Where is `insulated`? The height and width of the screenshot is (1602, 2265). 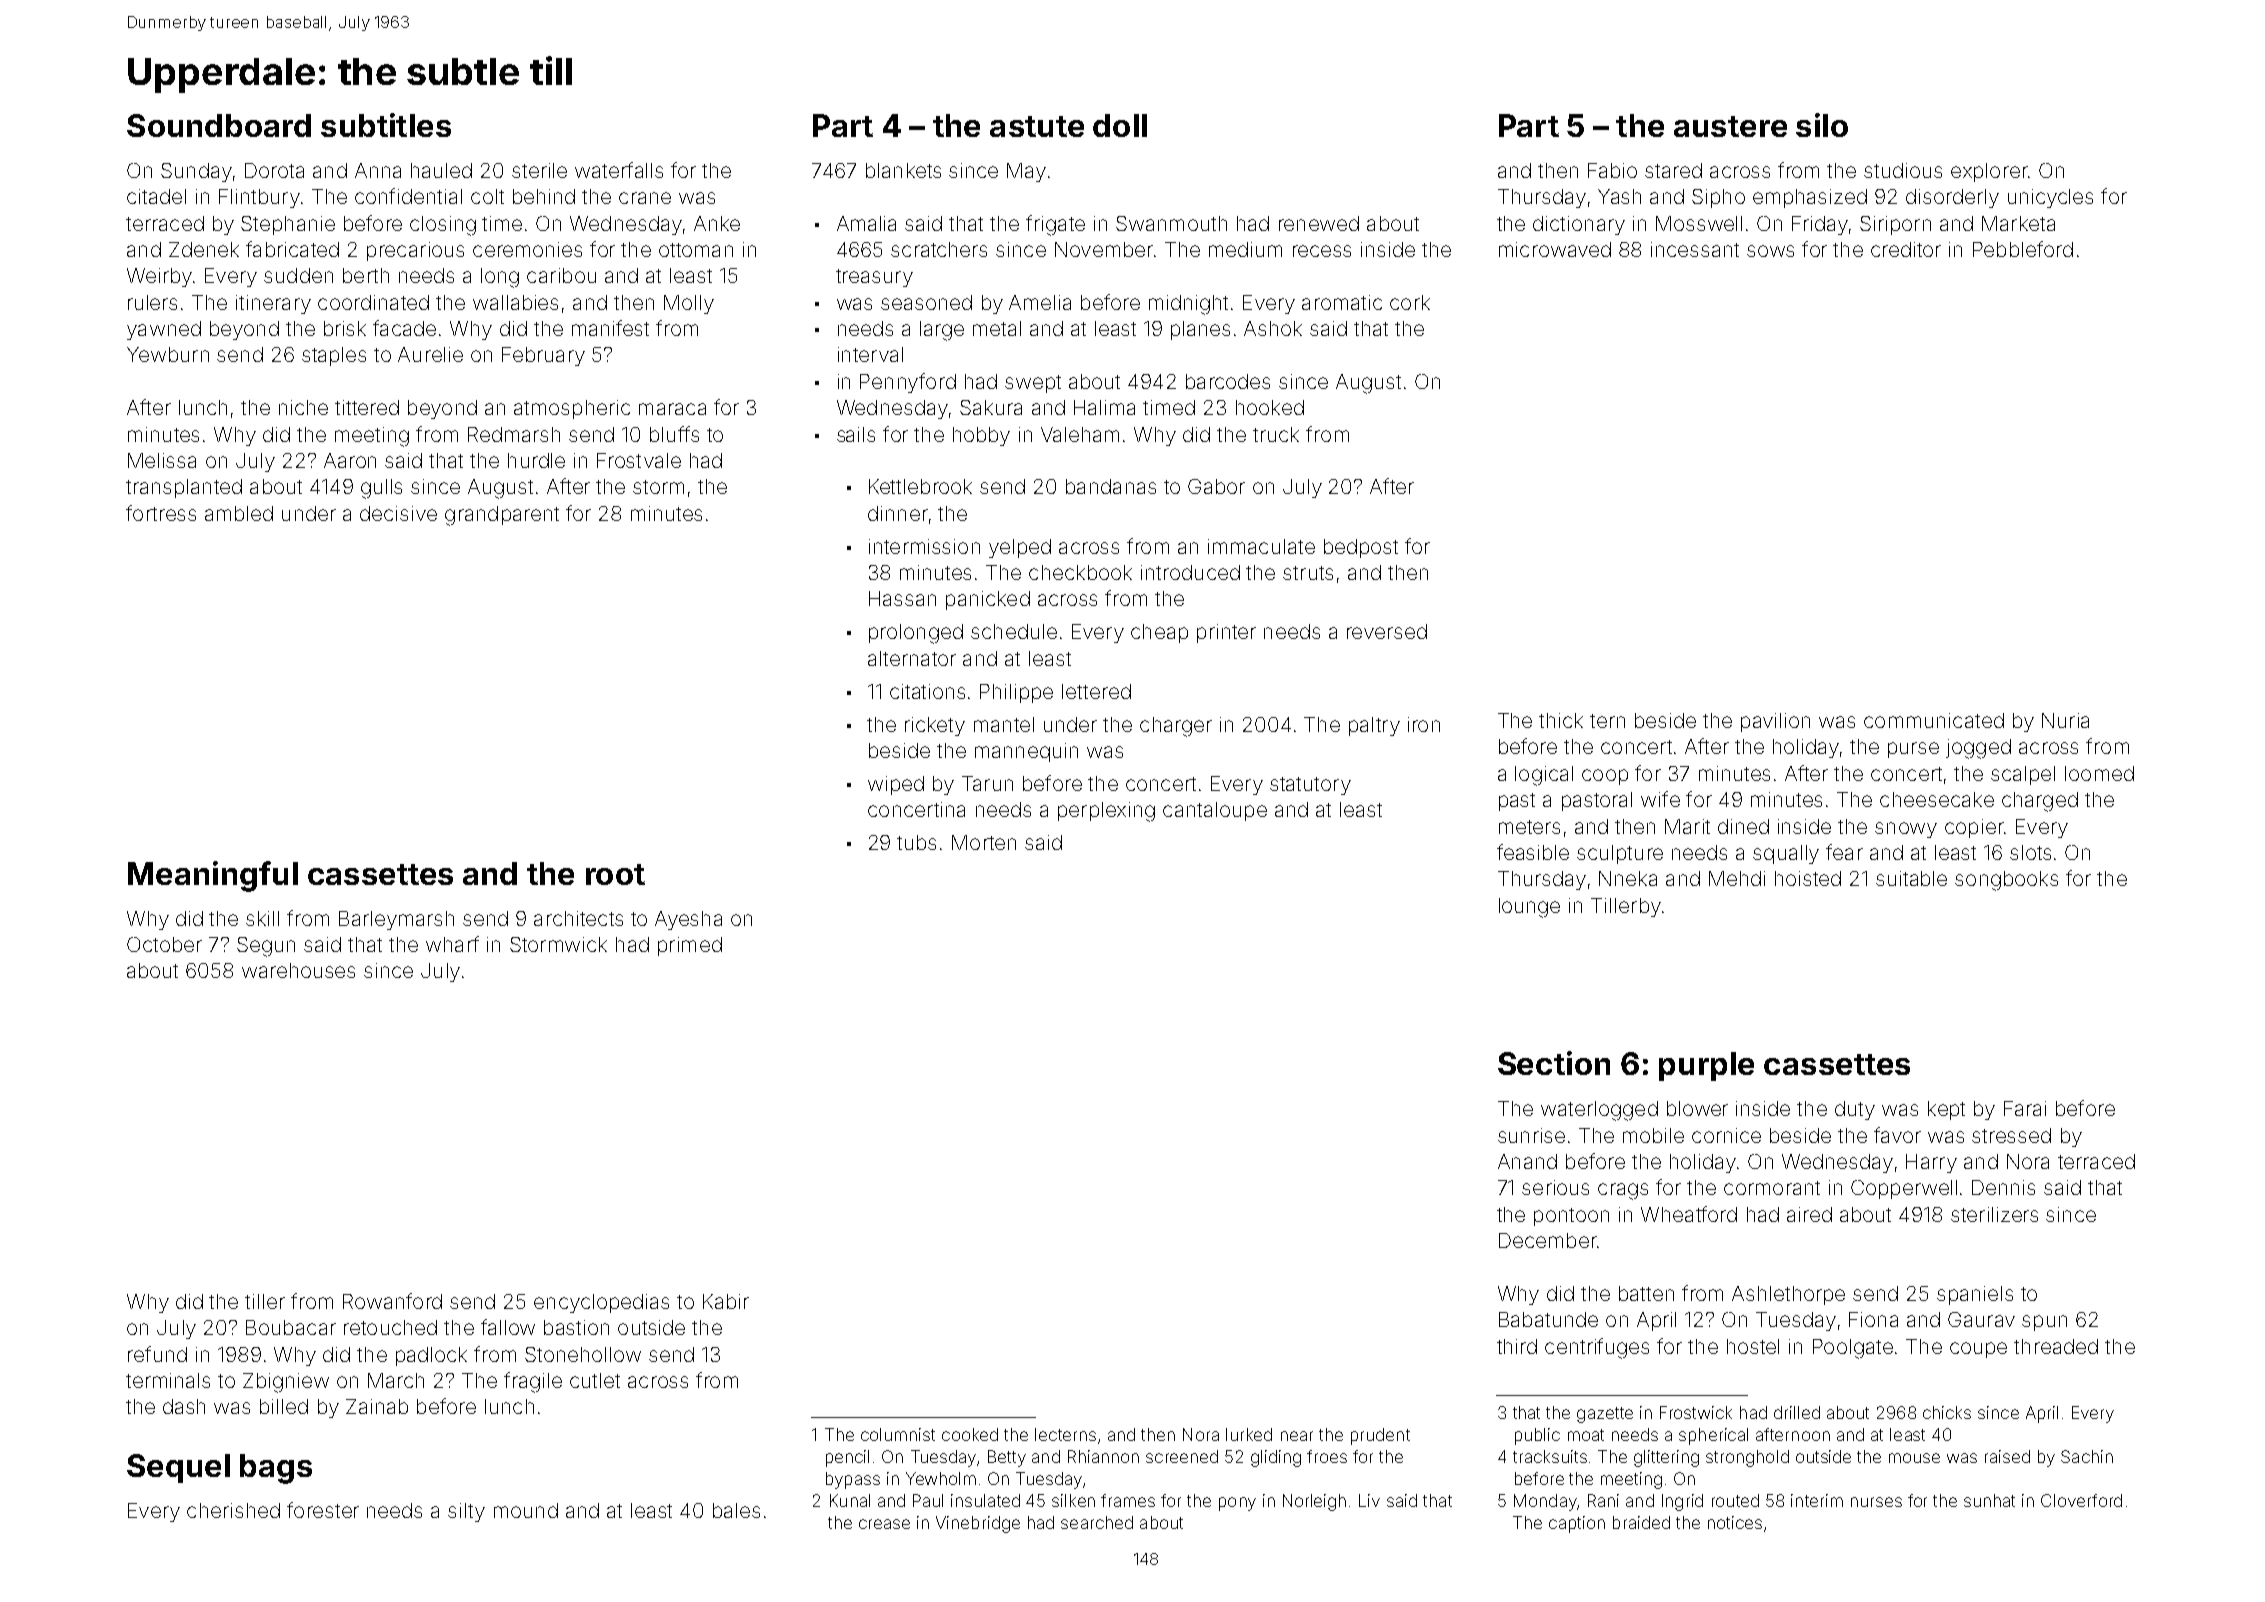
insulated is located at coordinates (985, 1500).
